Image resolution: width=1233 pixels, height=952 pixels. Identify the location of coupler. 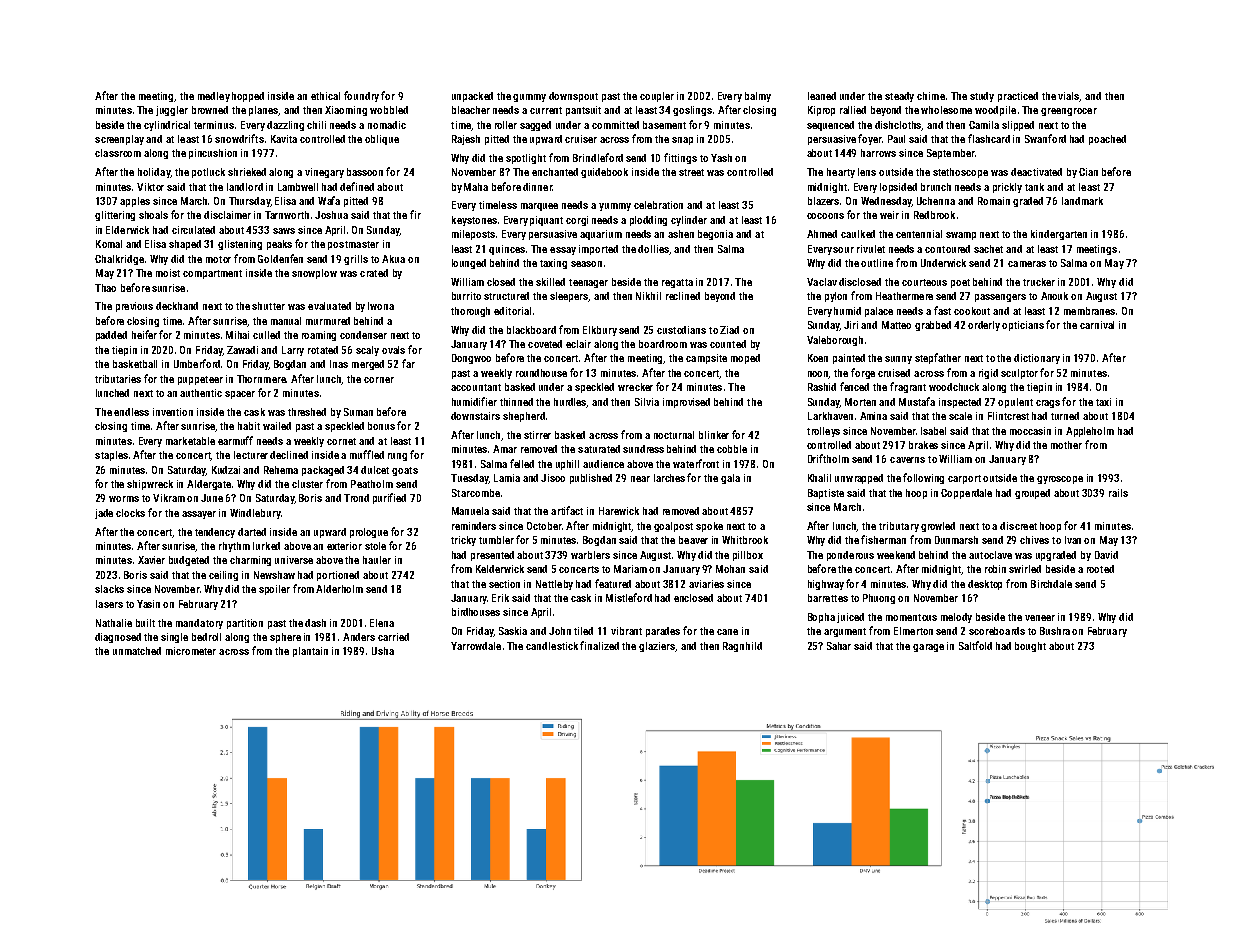
(657, 97).
